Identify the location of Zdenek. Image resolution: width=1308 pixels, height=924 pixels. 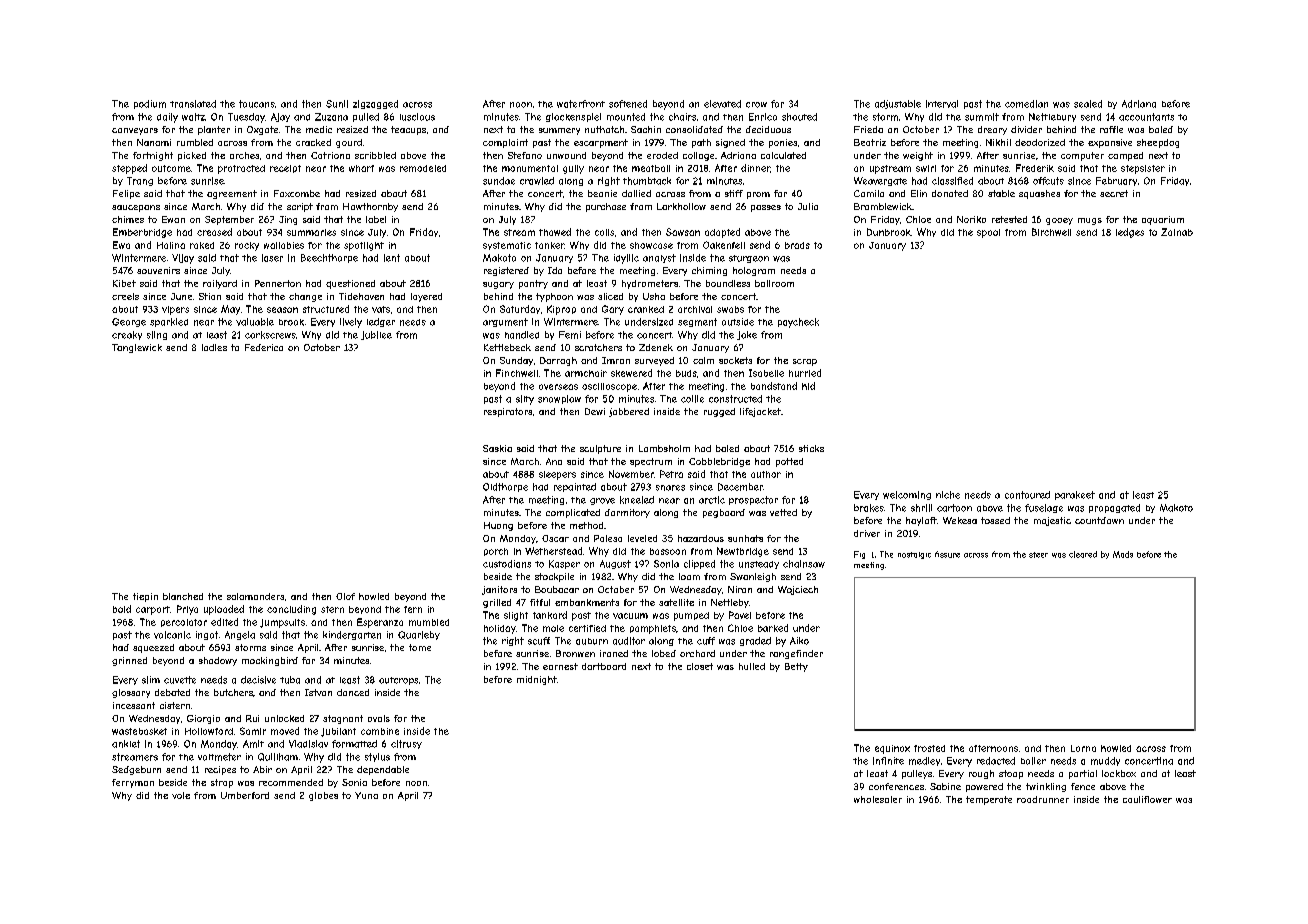
(656, 347).
